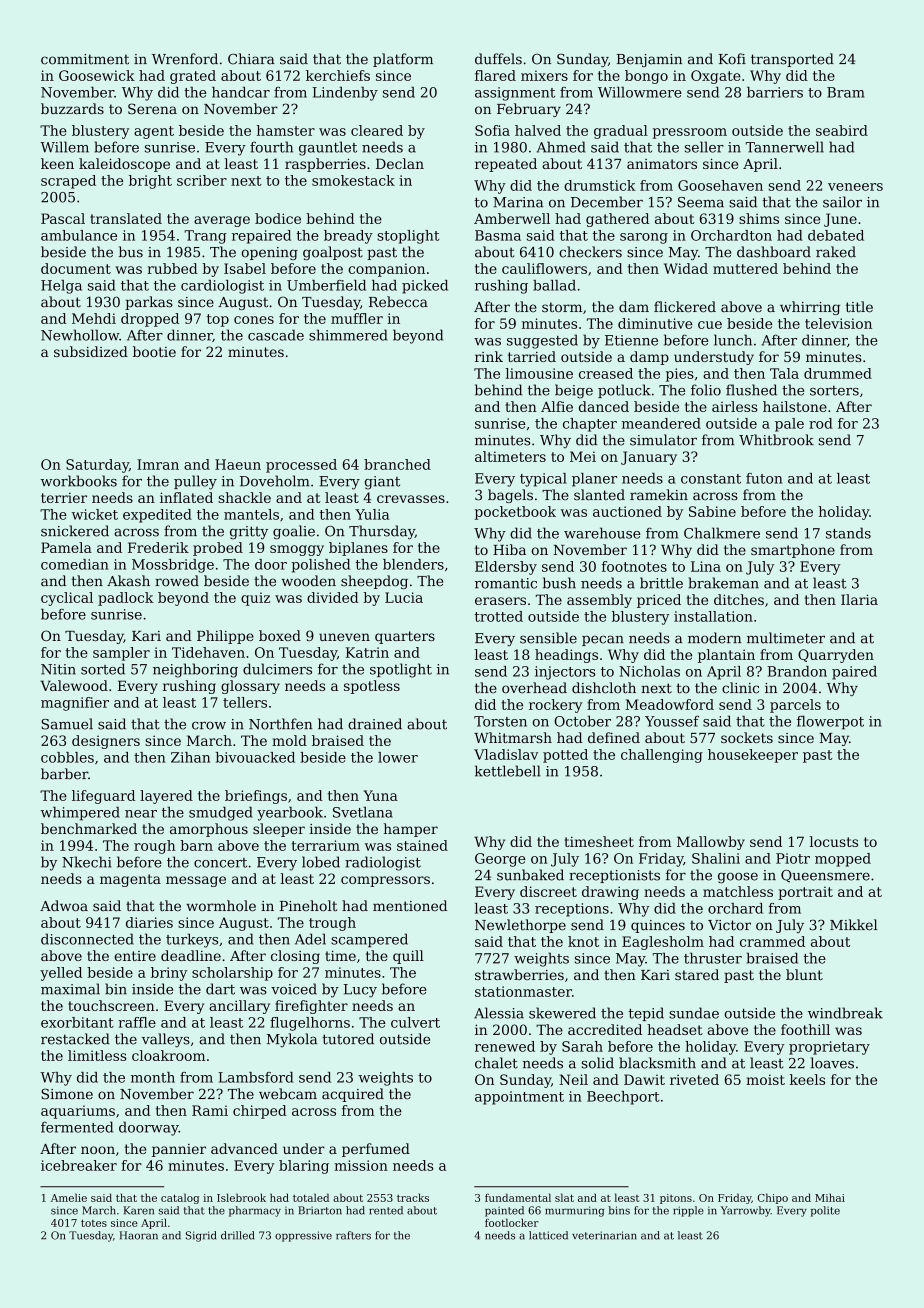 This screenshot has width=924, height=1308. What do you see at coordinates (555, 706) in the screenshot?
I see `rockery` at bounding box center [555, 706].
